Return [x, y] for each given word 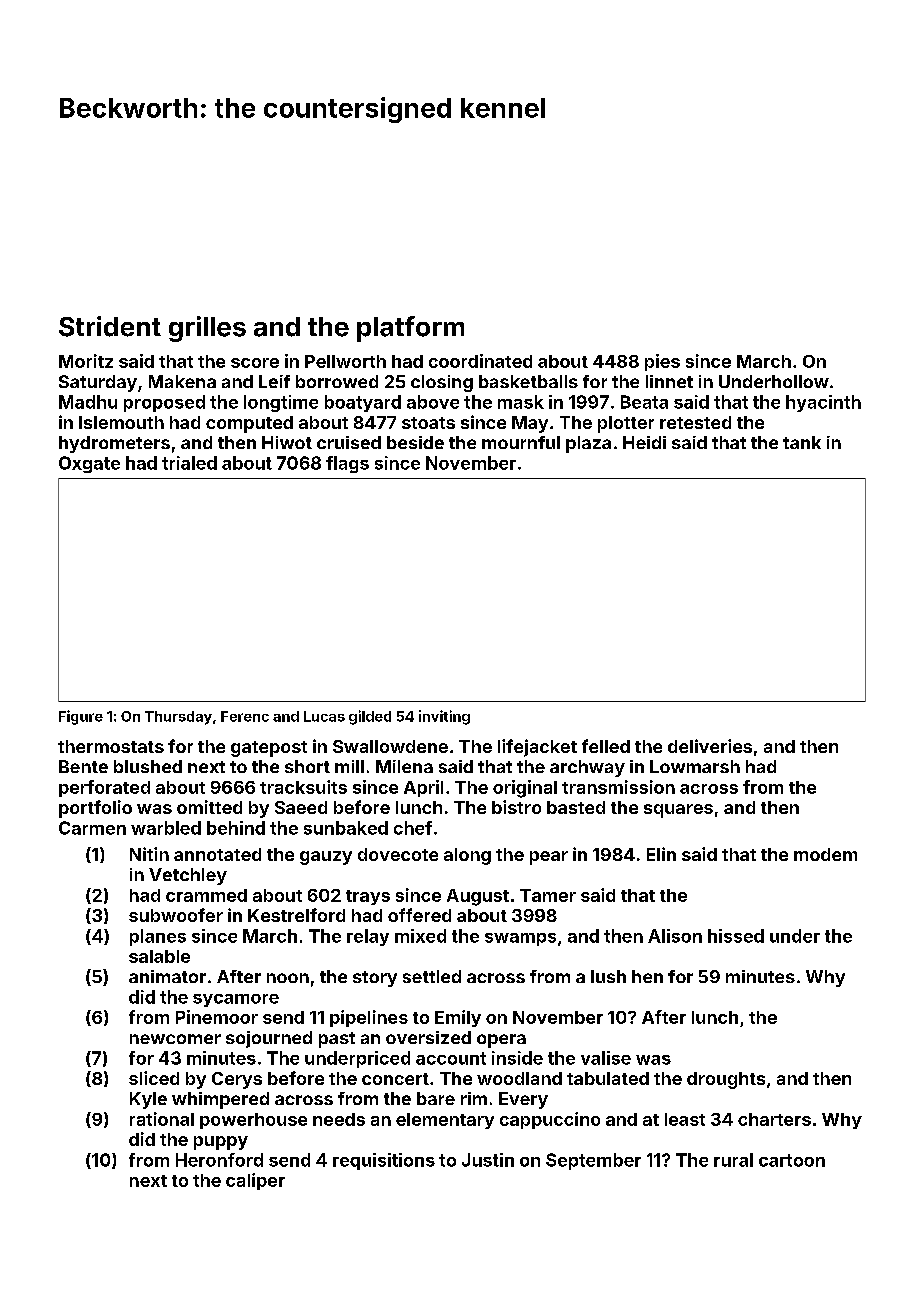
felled [606, 746]
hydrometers [114, 444]
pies [662, 362]
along [467, 856]
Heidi [644, 442]
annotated [217, 854]
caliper [255, 1181]
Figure [81, 717]
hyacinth [823, 403]
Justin [488, 1160]
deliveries [710, 746]
